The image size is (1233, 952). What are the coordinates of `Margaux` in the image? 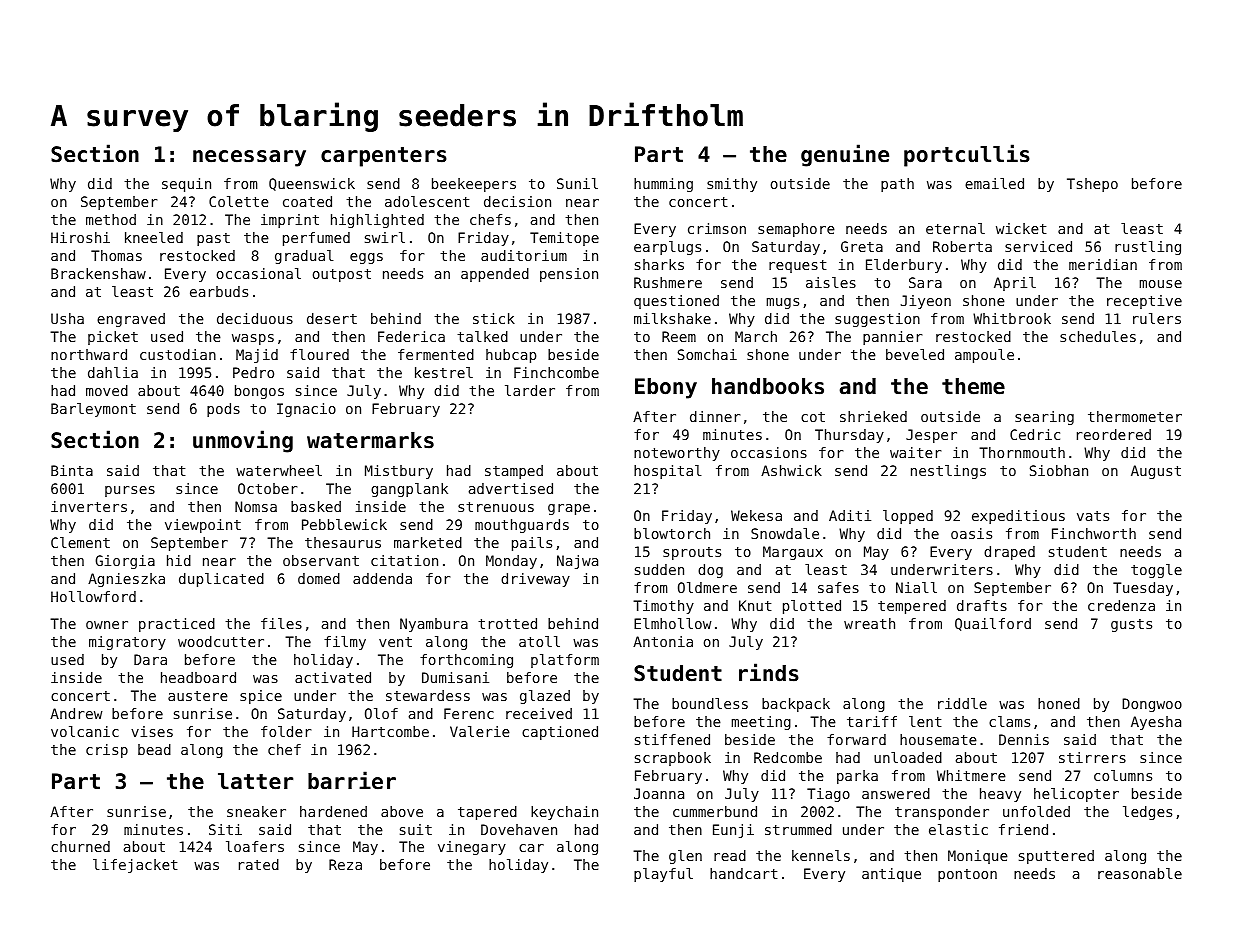 It's located at (793, 553).
